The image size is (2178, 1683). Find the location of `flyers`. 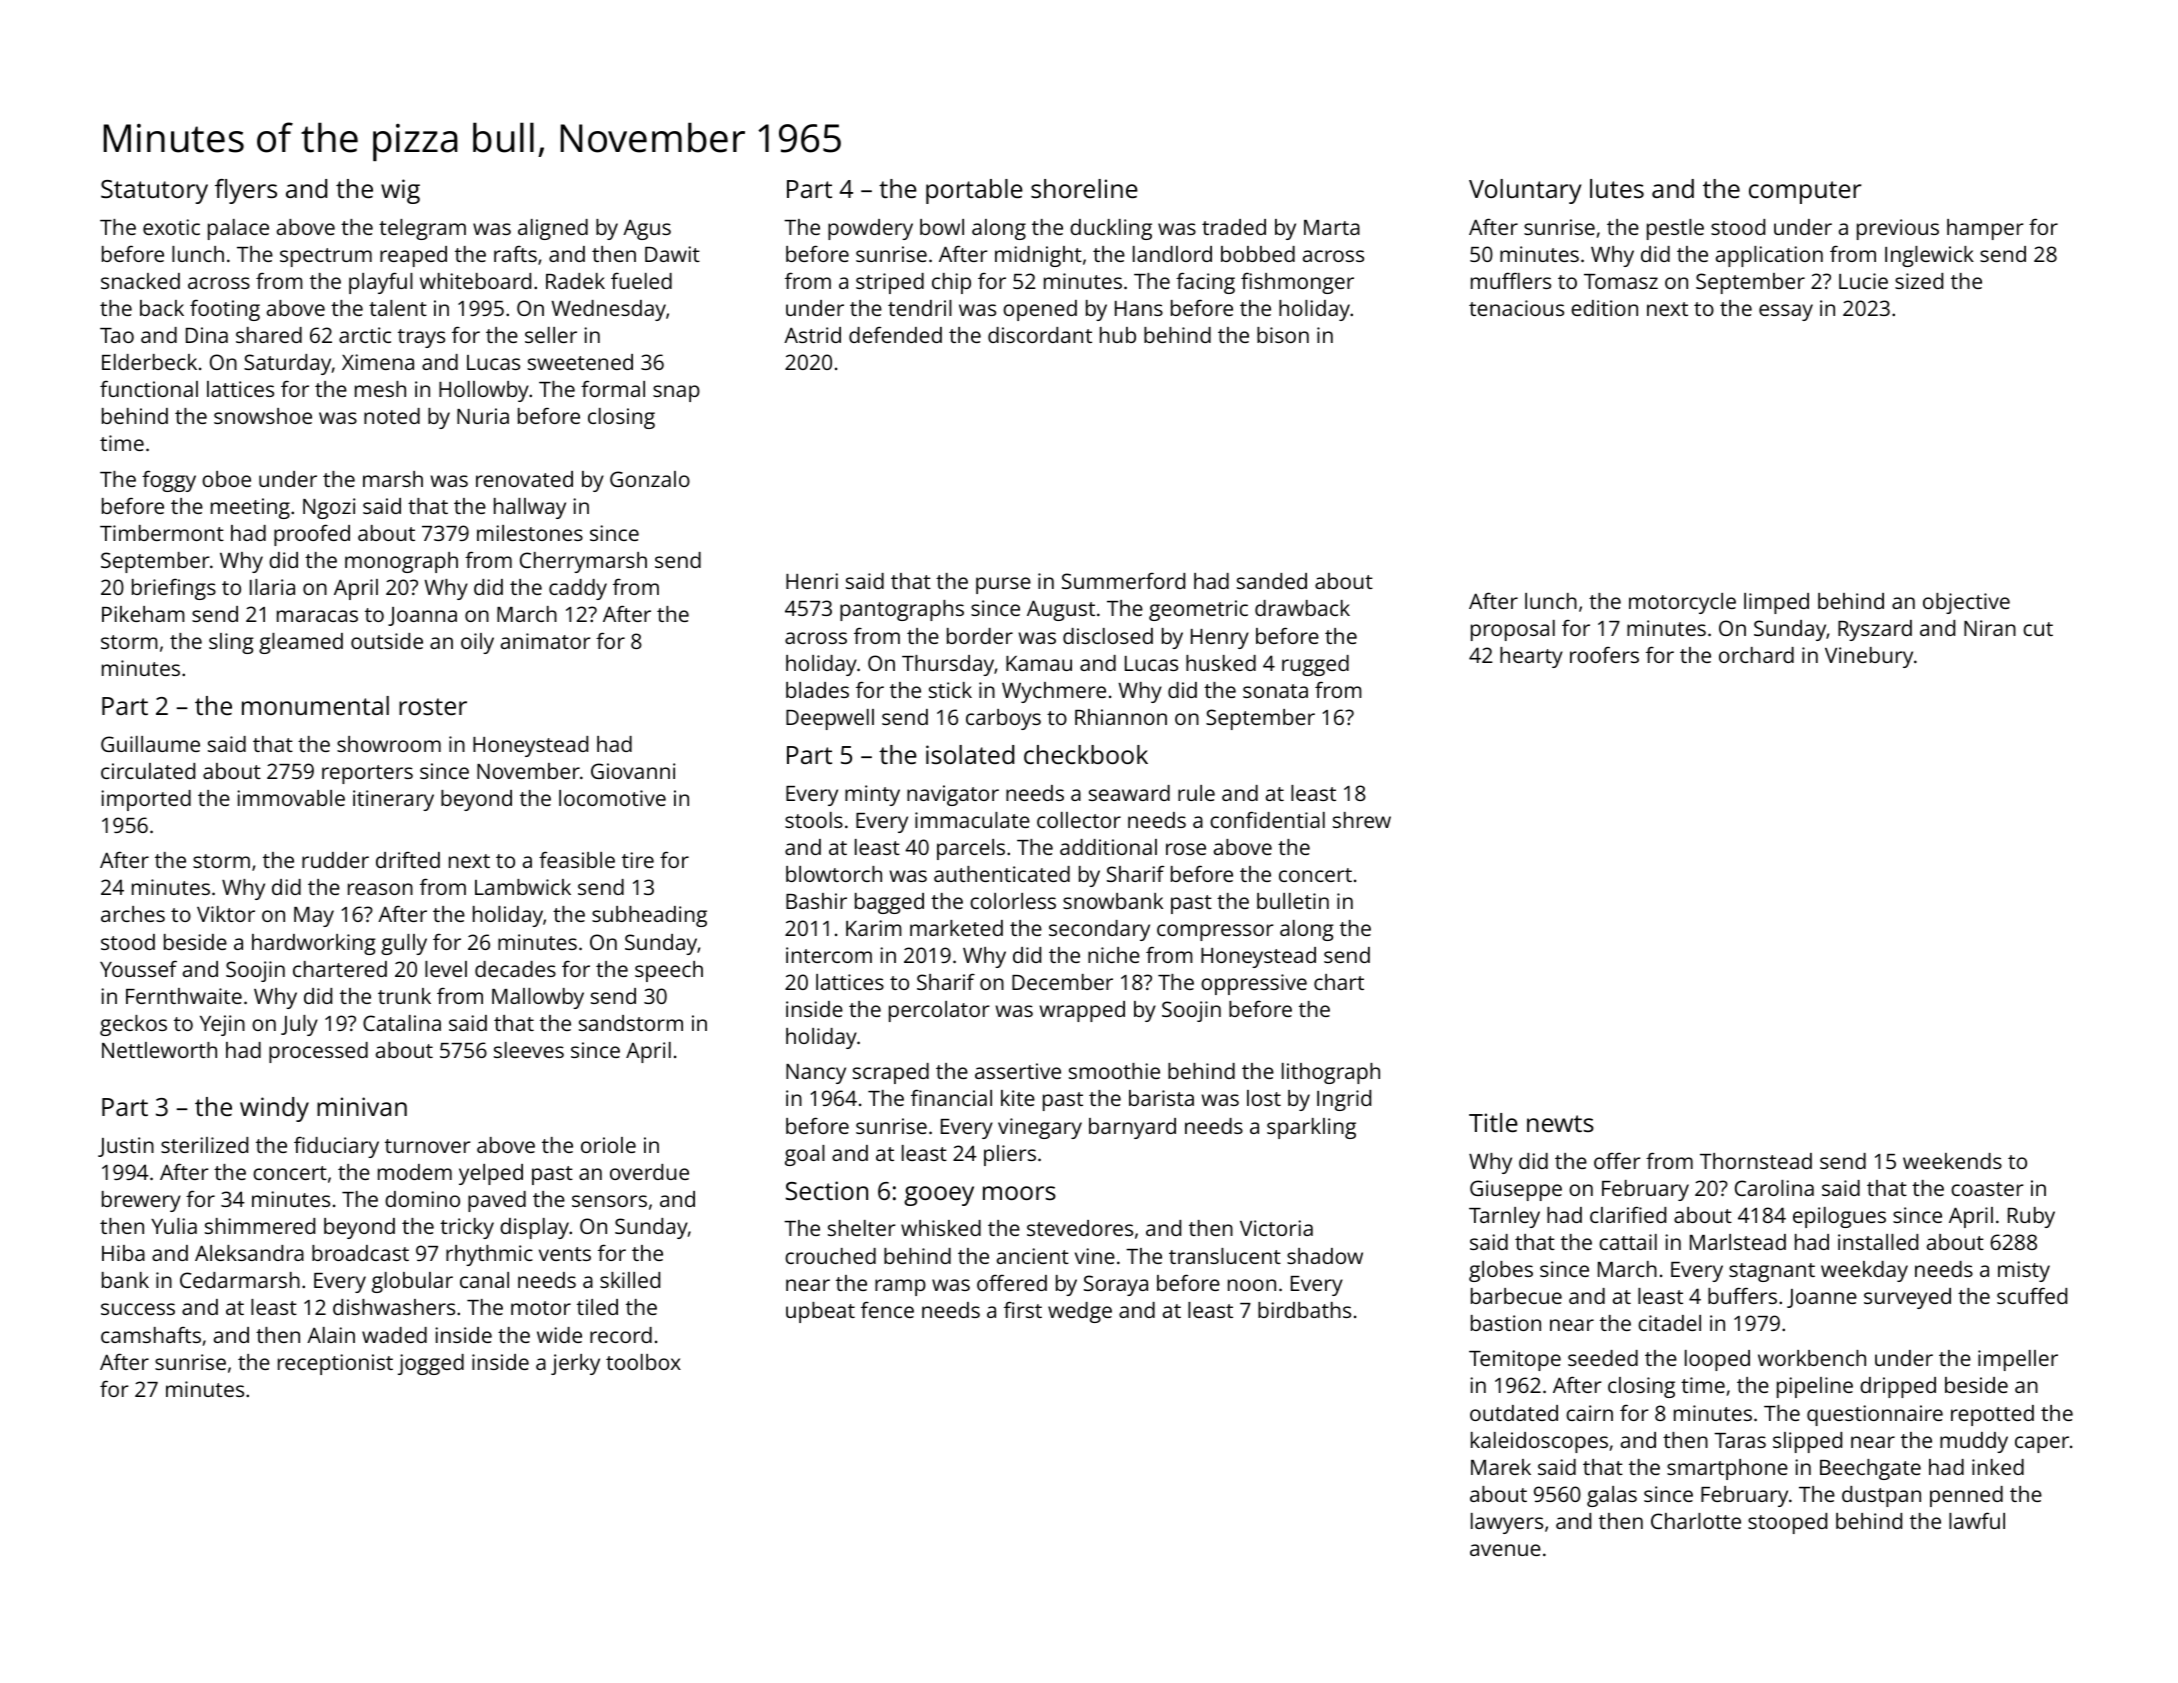

flyers is located at coordinates (246, 191).
